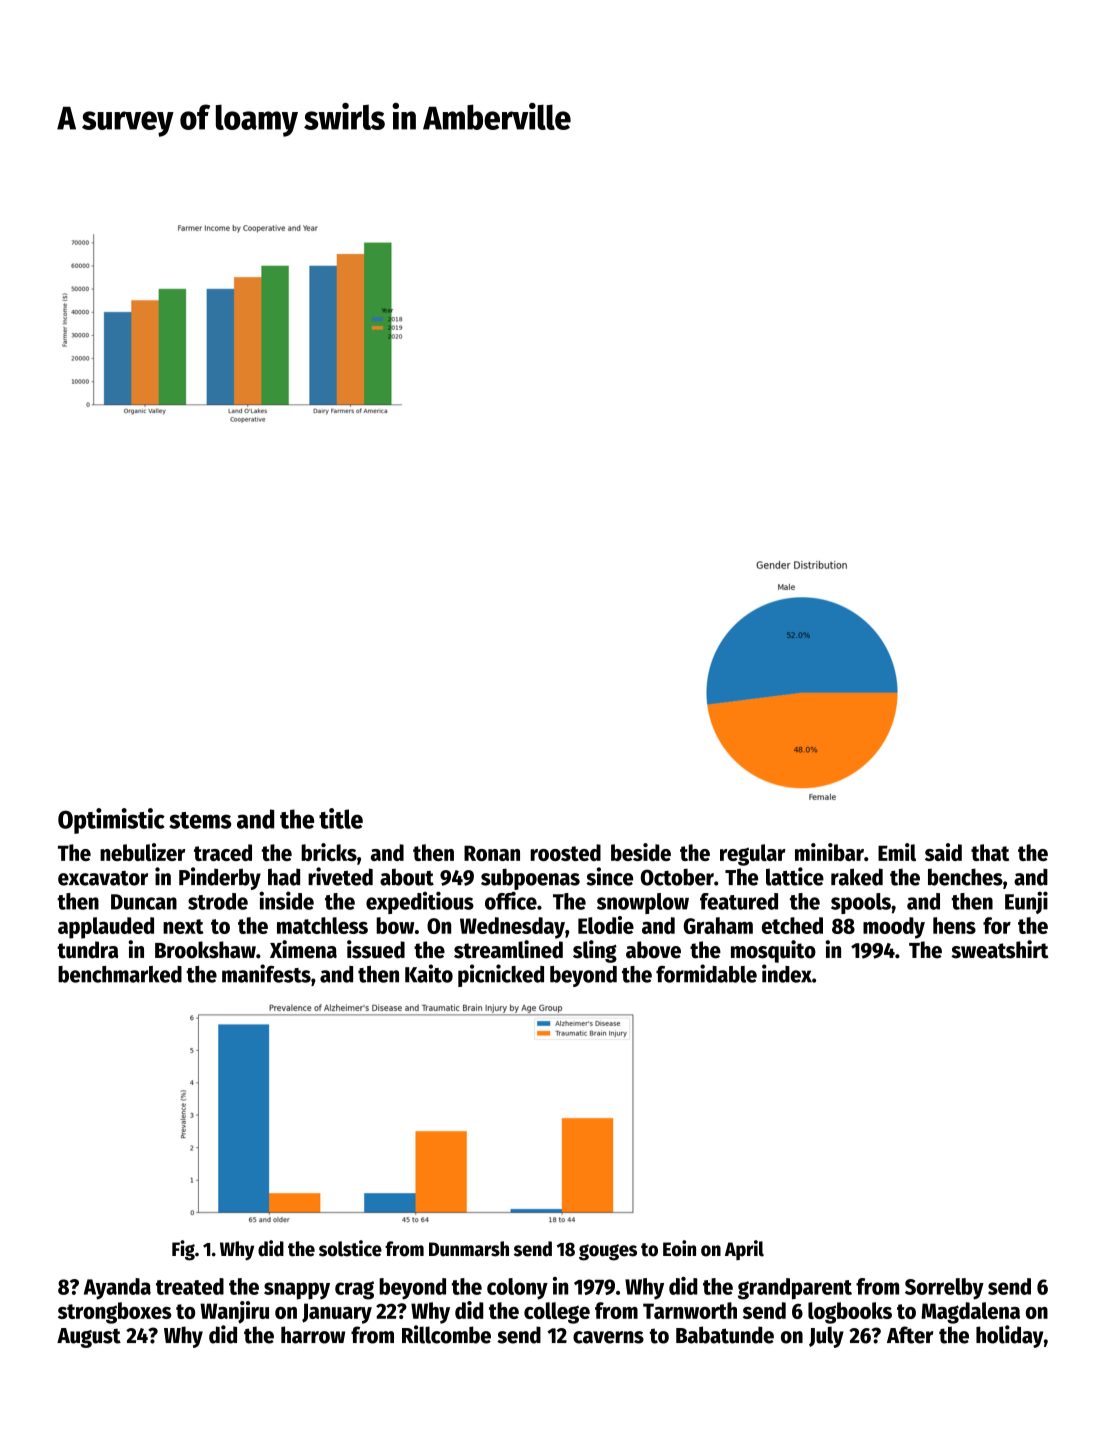 The image size is (1106, 1431). I want to click on Eoin, so click(679, 1248).
